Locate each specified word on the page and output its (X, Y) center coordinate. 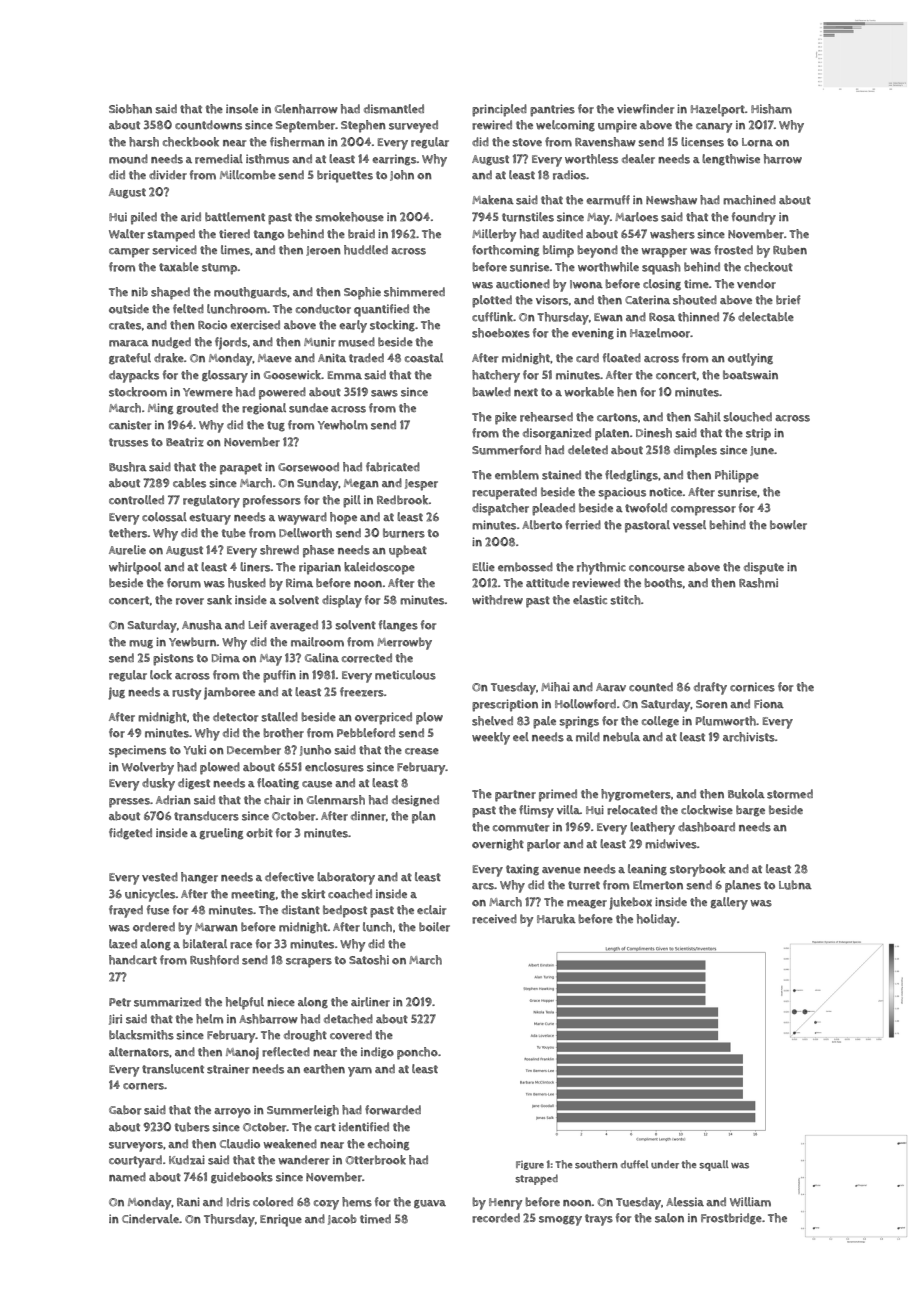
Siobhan (130, 109)
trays (599, 1220)
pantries (552, 110)
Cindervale (150, 1219)
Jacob (342, 1219)
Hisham (771, 109)
